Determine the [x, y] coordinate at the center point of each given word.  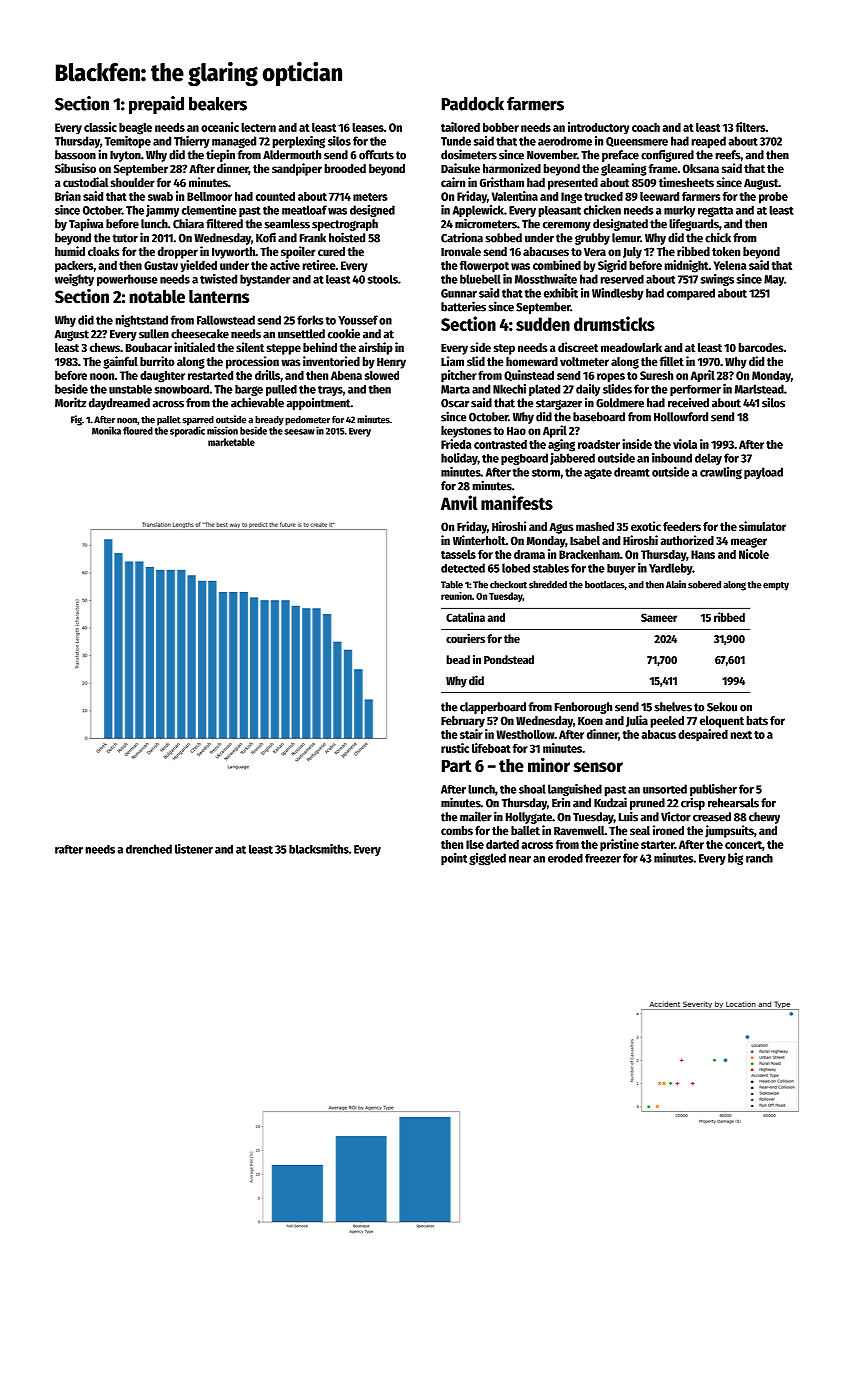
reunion [456, 596]
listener [194, 849]
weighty [74, 280]
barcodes [761, 347]
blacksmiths [319, 849]
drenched [149, 849]
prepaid [156, 105]
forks [310, 320]
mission [222, 430]
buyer [621, 569]
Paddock [473, 104]
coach [646, 127]
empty [776, 586]
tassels [458, 554]
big [735, 859]
